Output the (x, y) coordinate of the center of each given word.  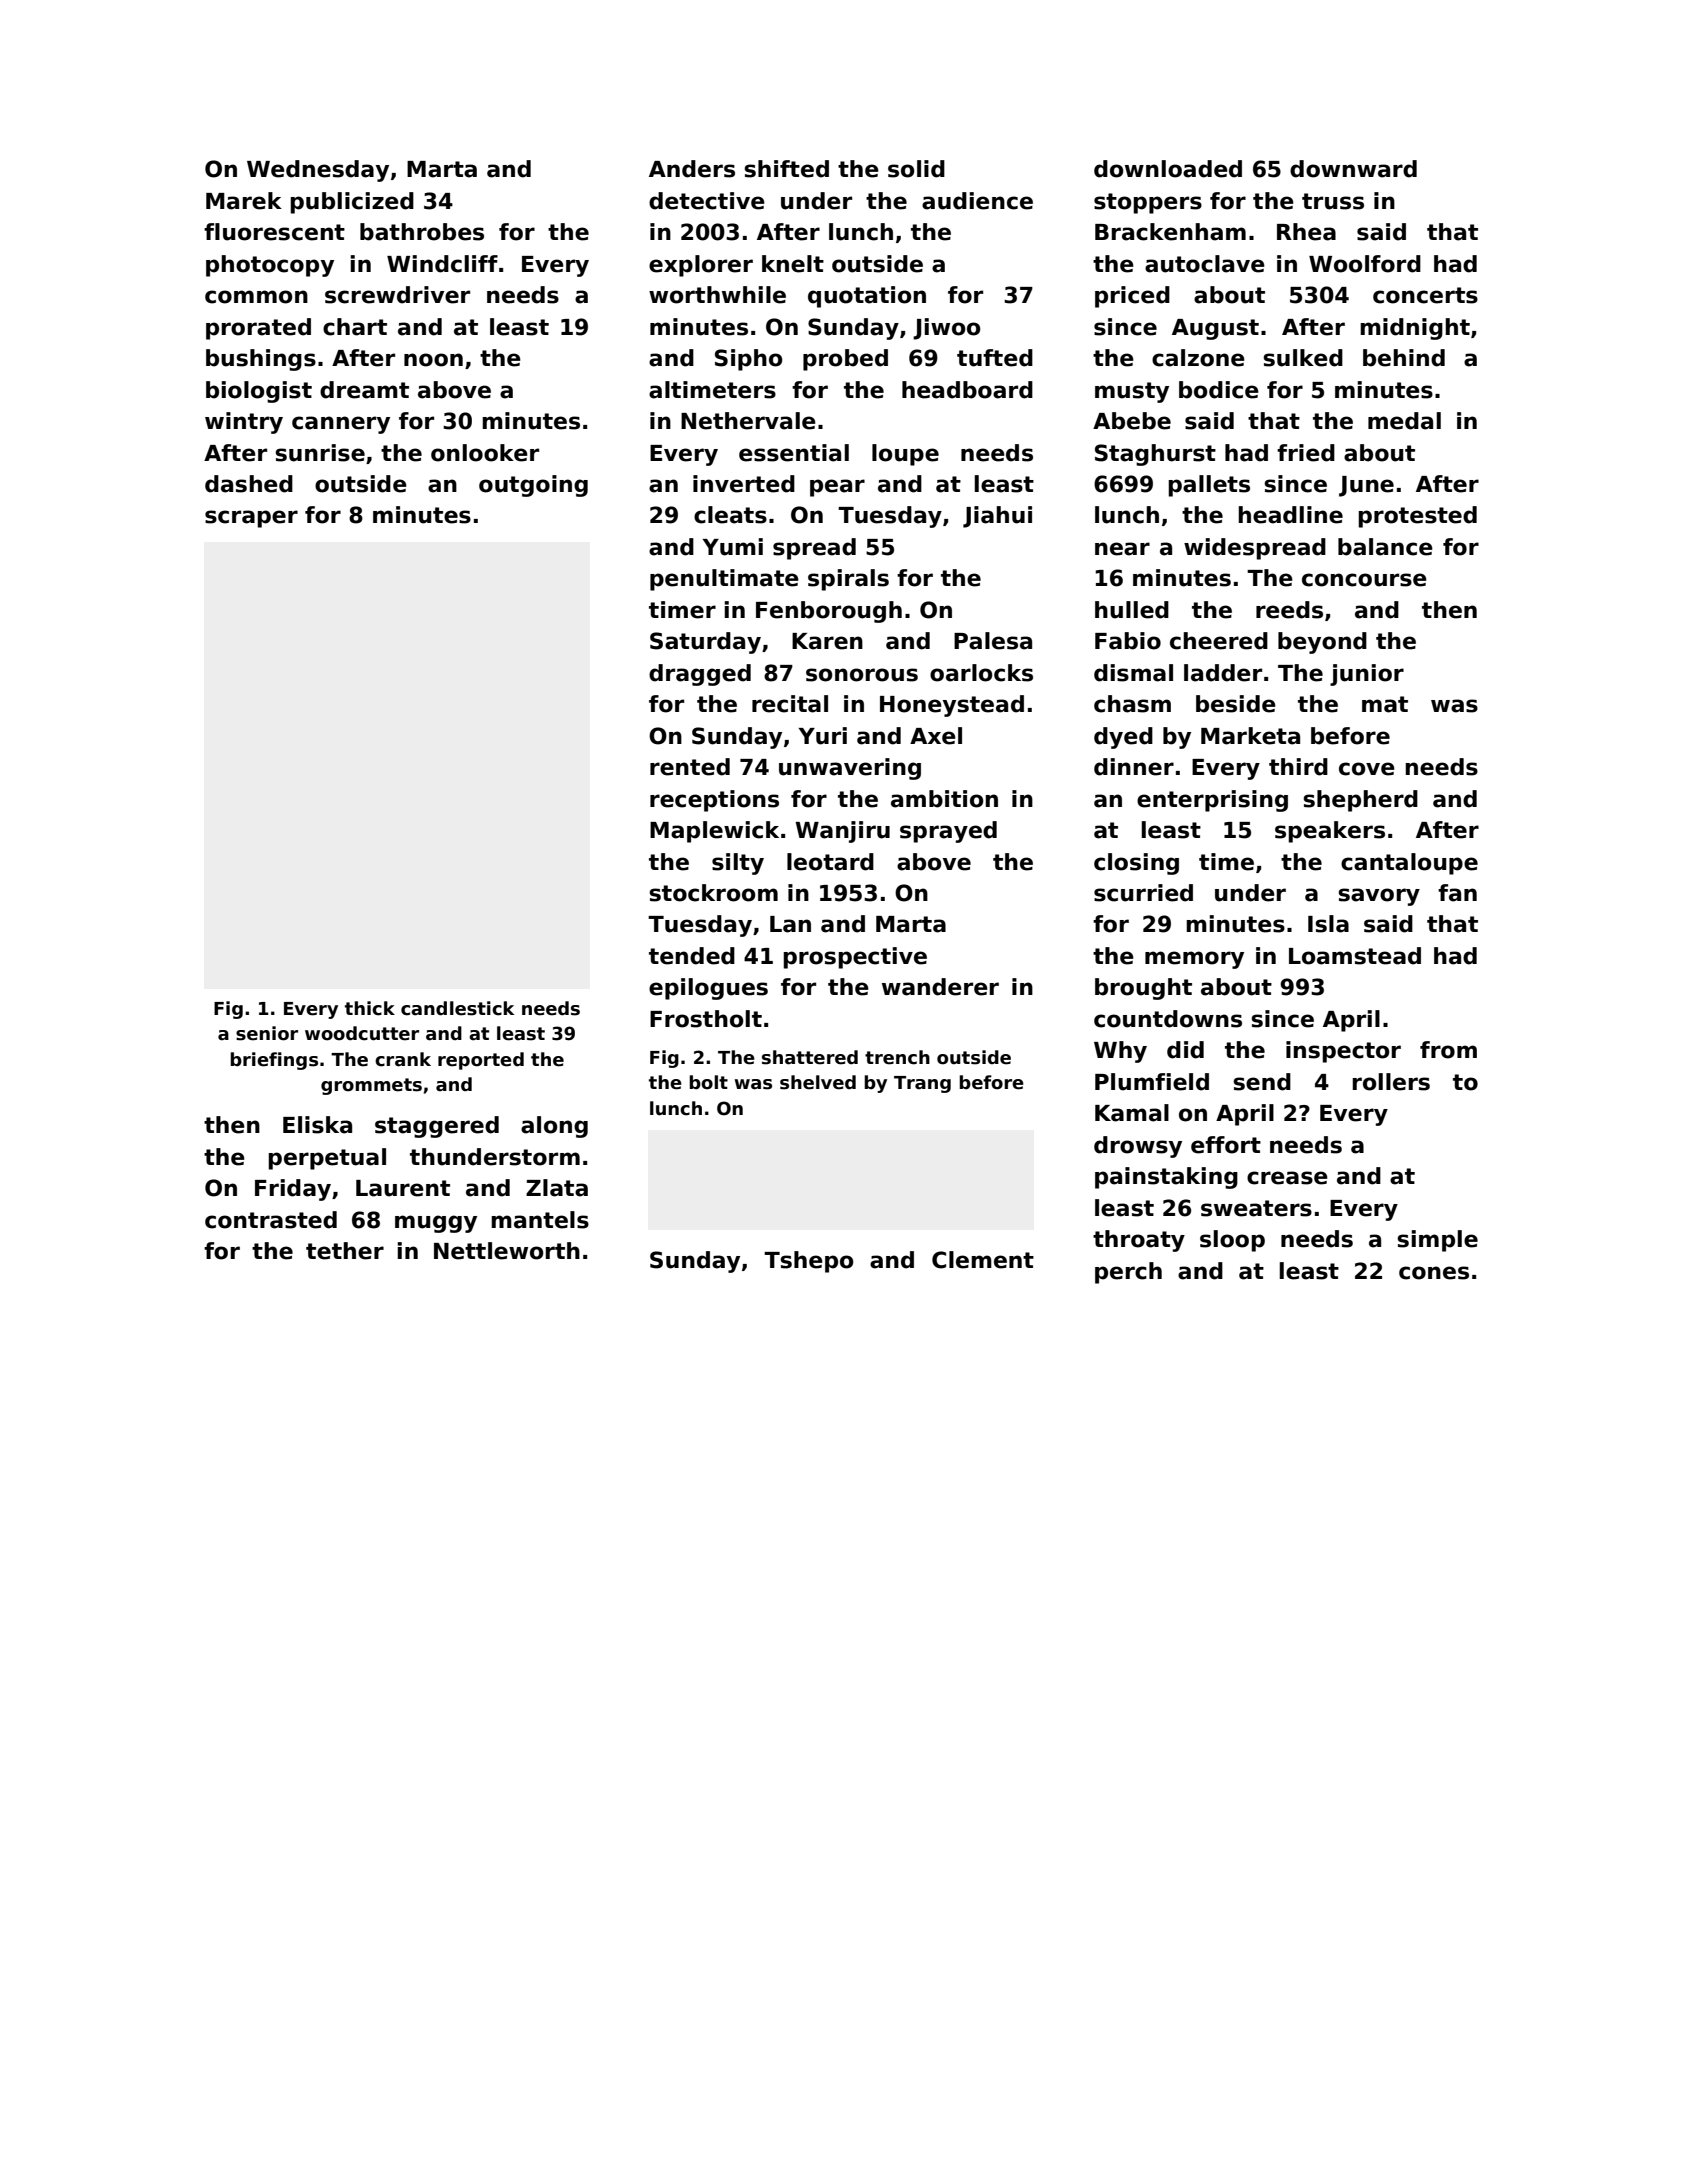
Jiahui (997, 517)
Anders (692, 169)
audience (977, 201)
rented (690, 767)
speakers (1330, 832)
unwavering (850, 769)
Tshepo (809, 1262)
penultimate (724, 580)
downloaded (1168, 169)
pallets (1209, 486)
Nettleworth (507, 1251)
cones (1434, 1273)
